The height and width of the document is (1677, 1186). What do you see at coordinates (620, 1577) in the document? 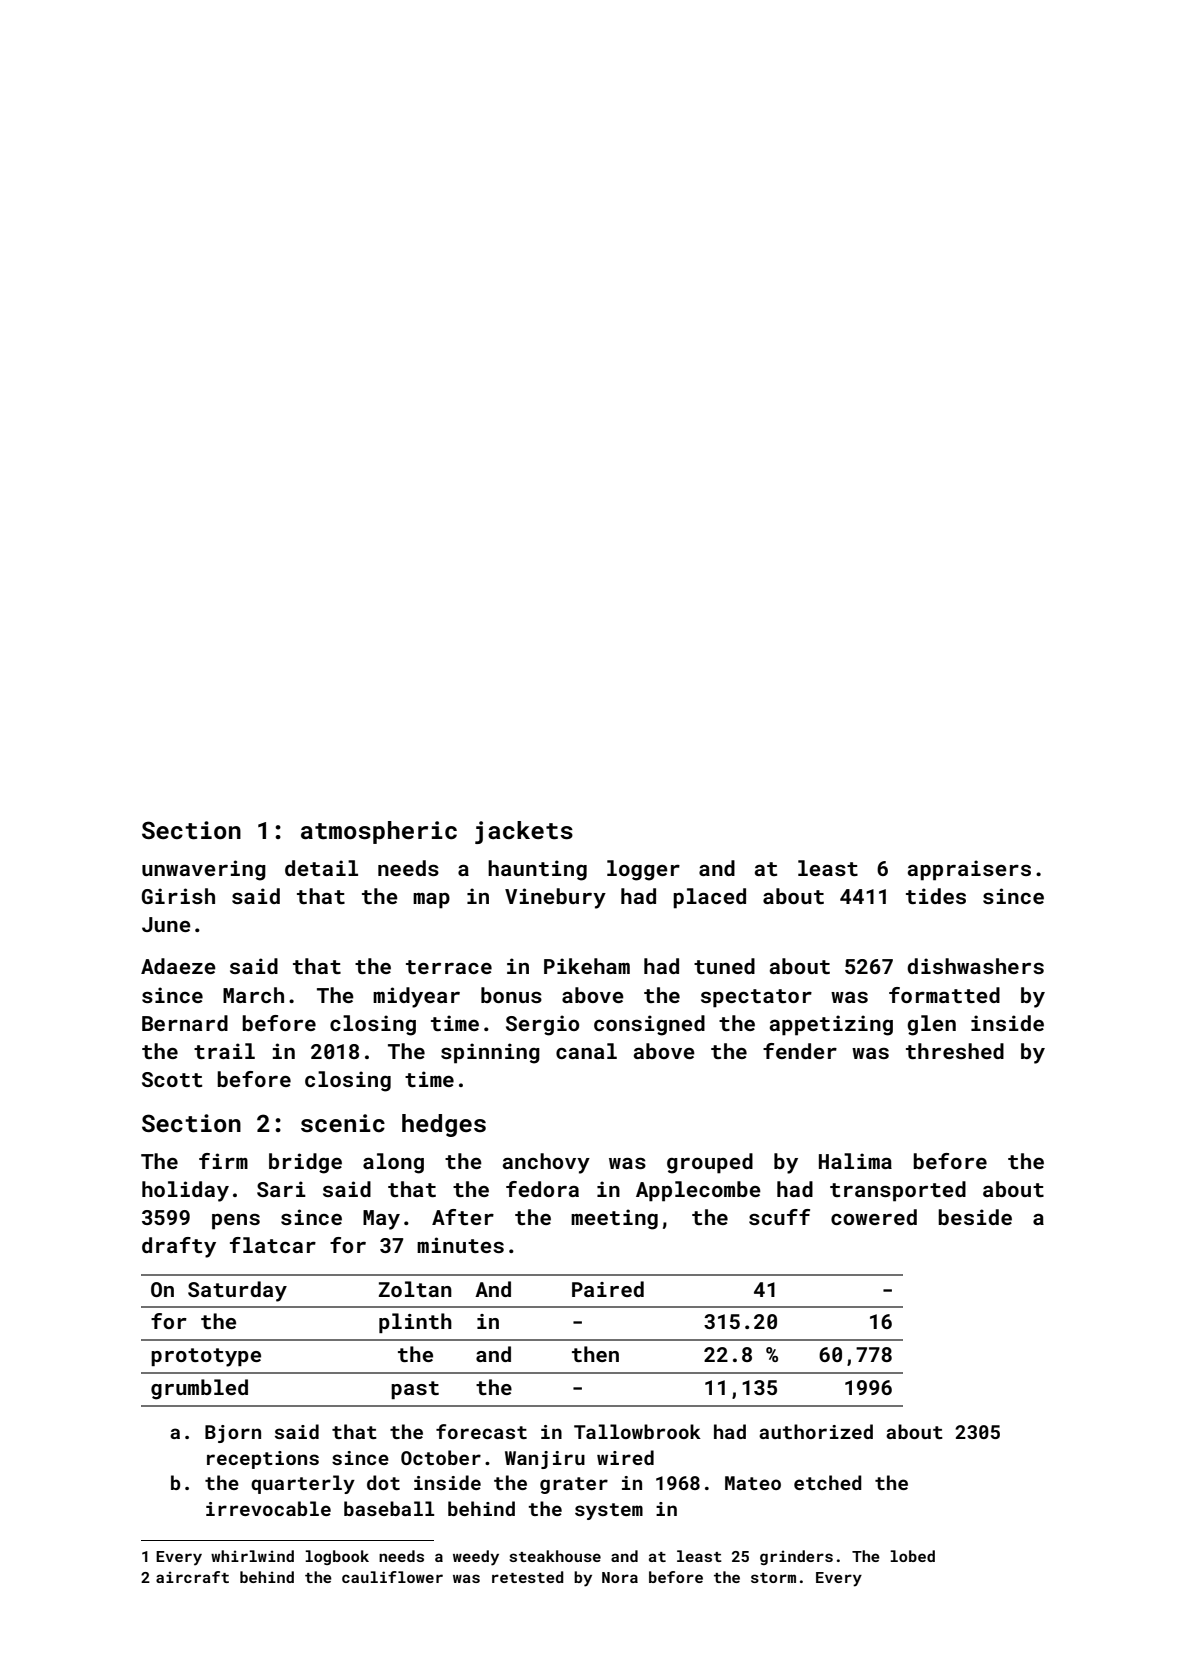
I see `Nora` at bounding box center [620, 1577].
